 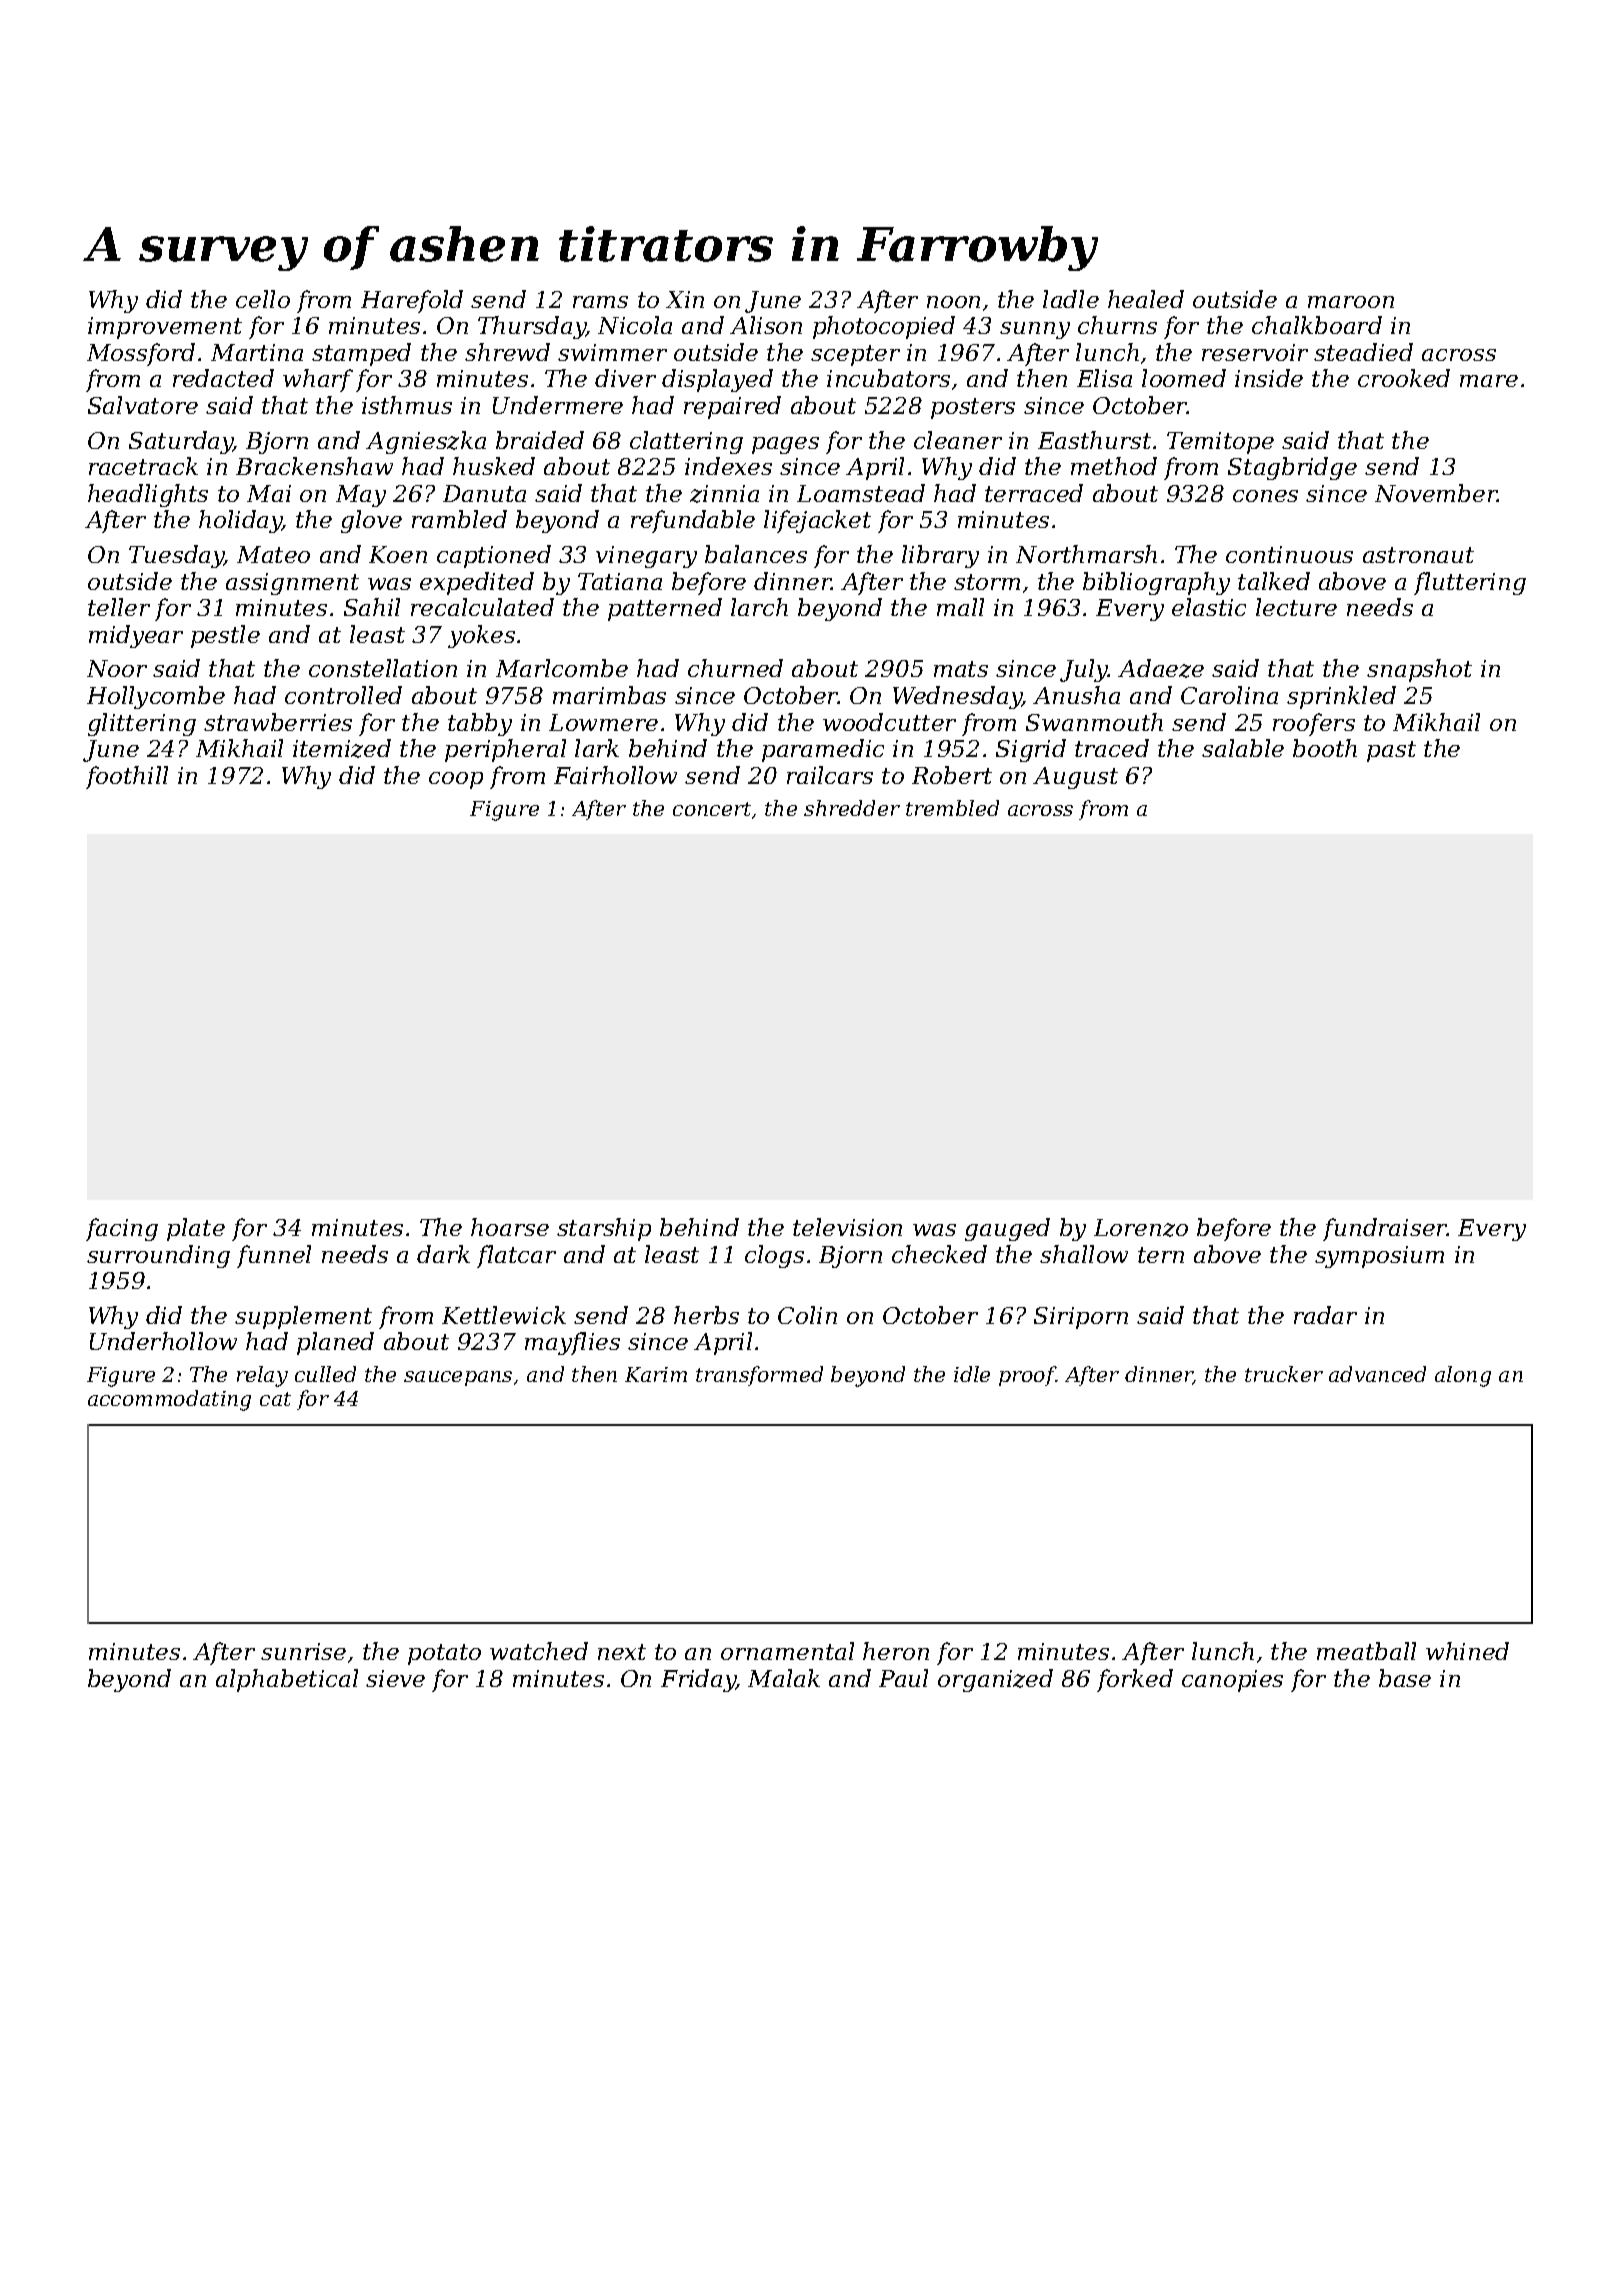 I want to click on television, so click(x=847, y=1227).
